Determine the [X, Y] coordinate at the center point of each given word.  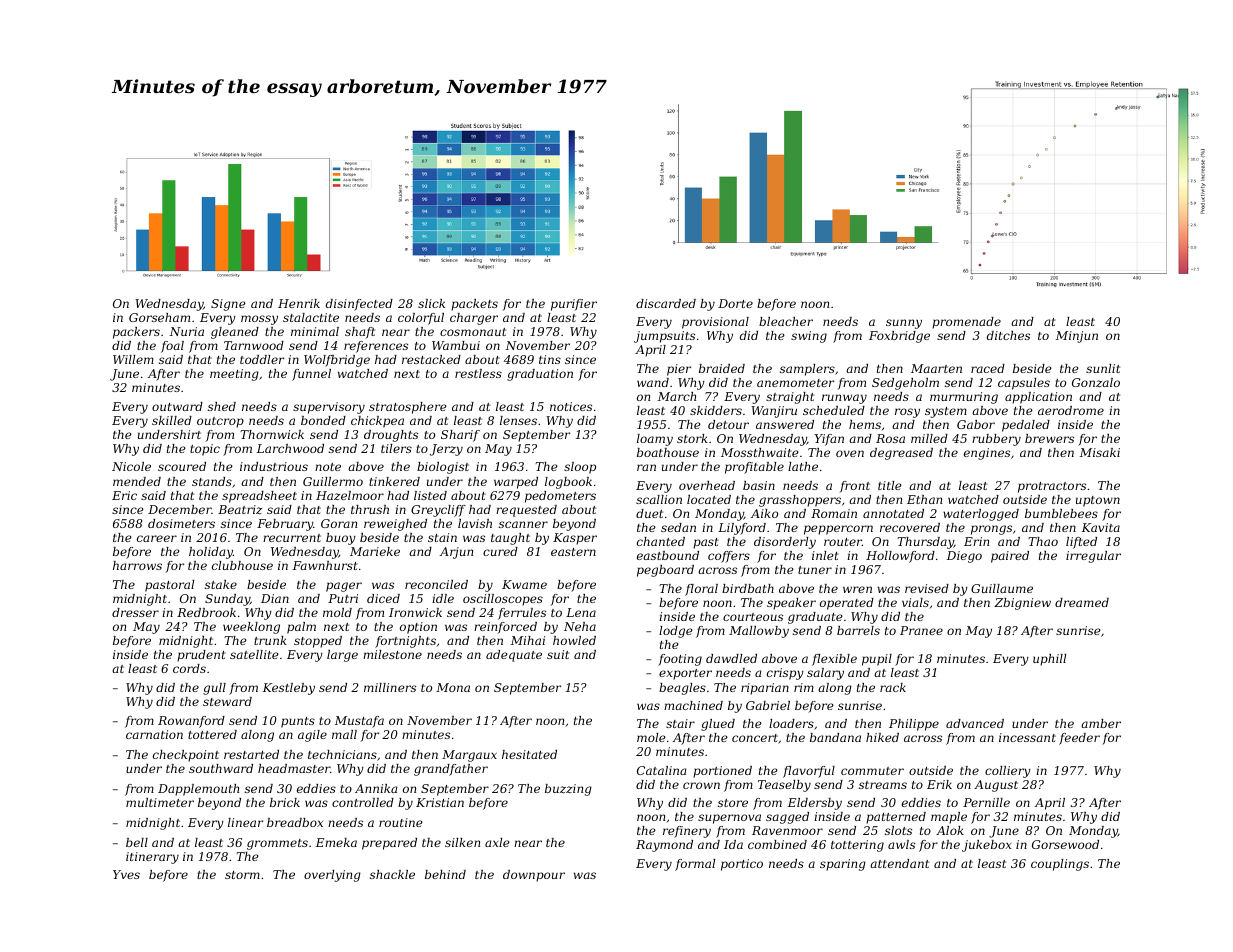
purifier [574, 305]
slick [431, 303]
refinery [687, 832]
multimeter [160, 802]
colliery [1008, 772]
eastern [573, 552]
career [157, 538]
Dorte [735, 303]
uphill [1049, 660]
